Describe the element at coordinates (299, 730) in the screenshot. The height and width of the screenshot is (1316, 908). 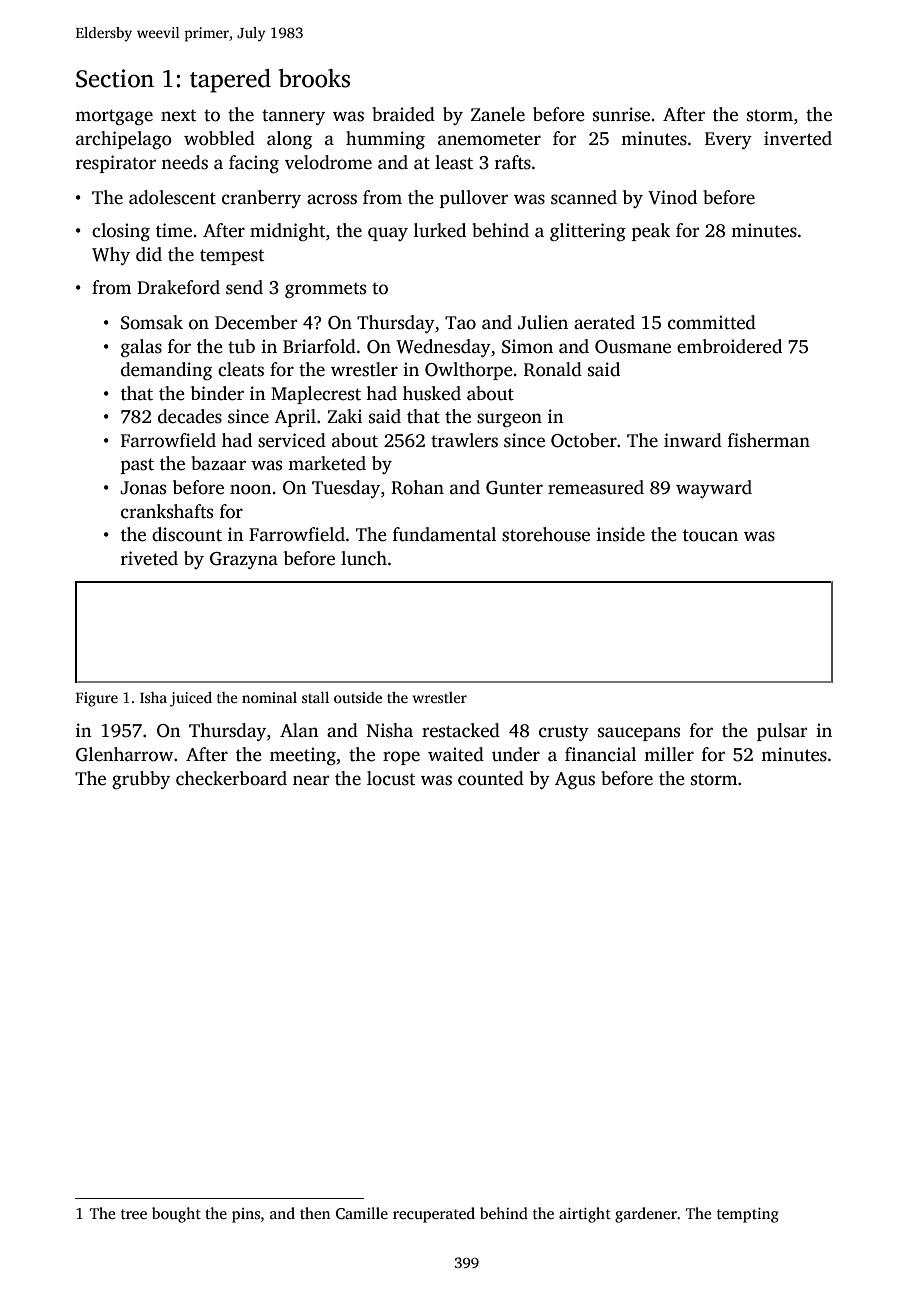
I see `Alan` at that location.
